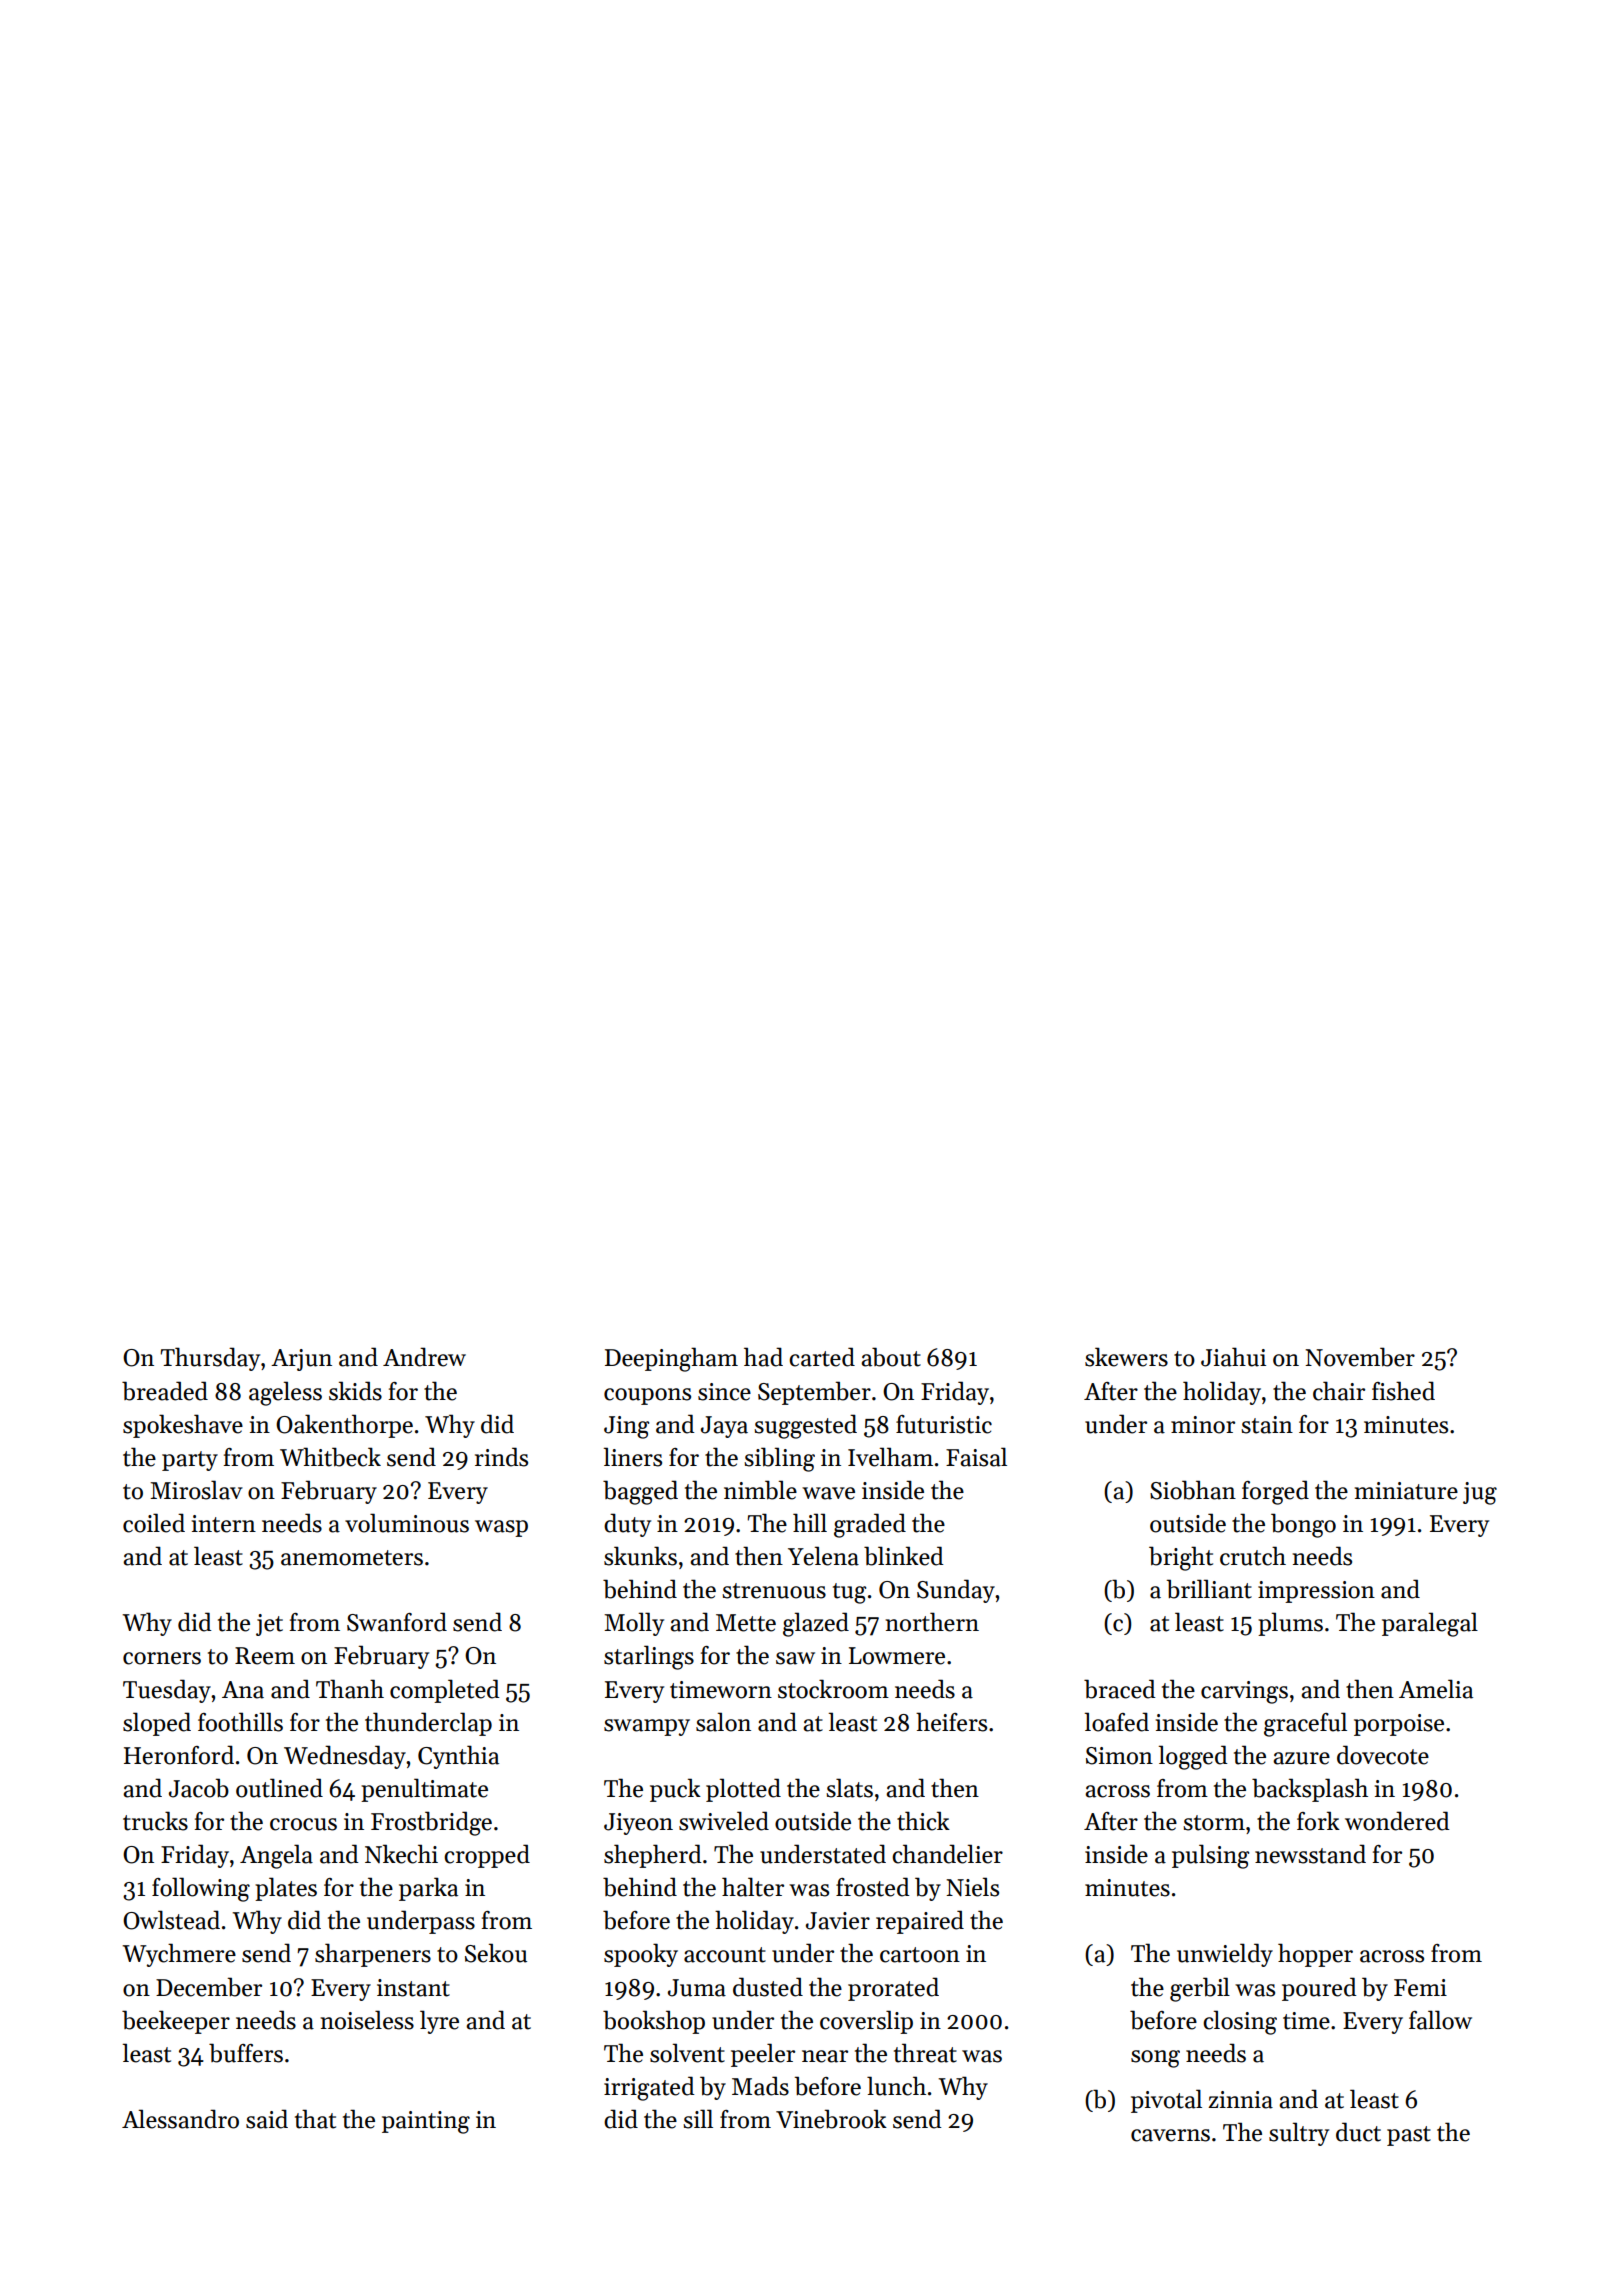  I want to click on Siobhan, so click(1193, 1490).
